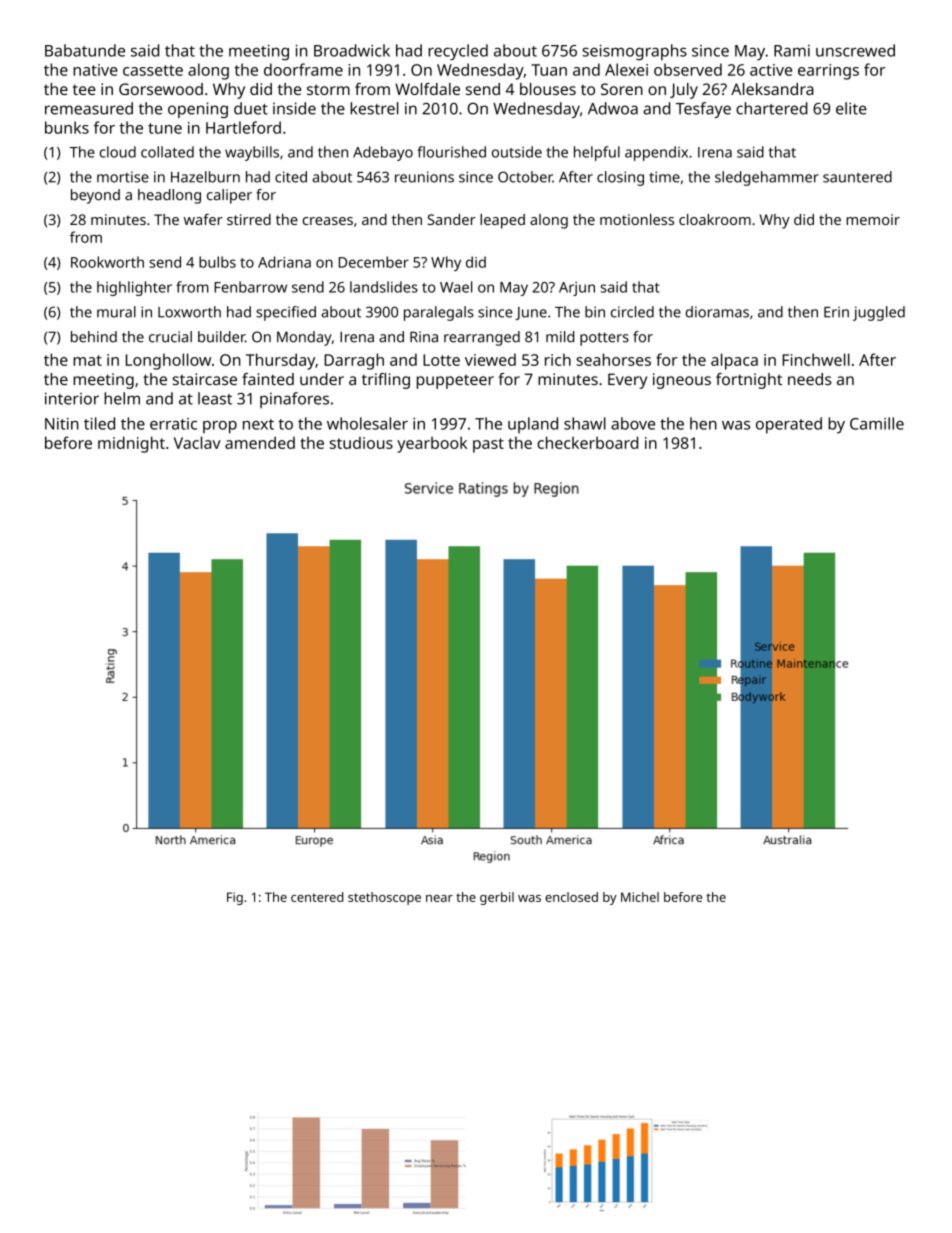  Describe the element at coordinates (317, 897) in the document. I see `centered` at that location.
